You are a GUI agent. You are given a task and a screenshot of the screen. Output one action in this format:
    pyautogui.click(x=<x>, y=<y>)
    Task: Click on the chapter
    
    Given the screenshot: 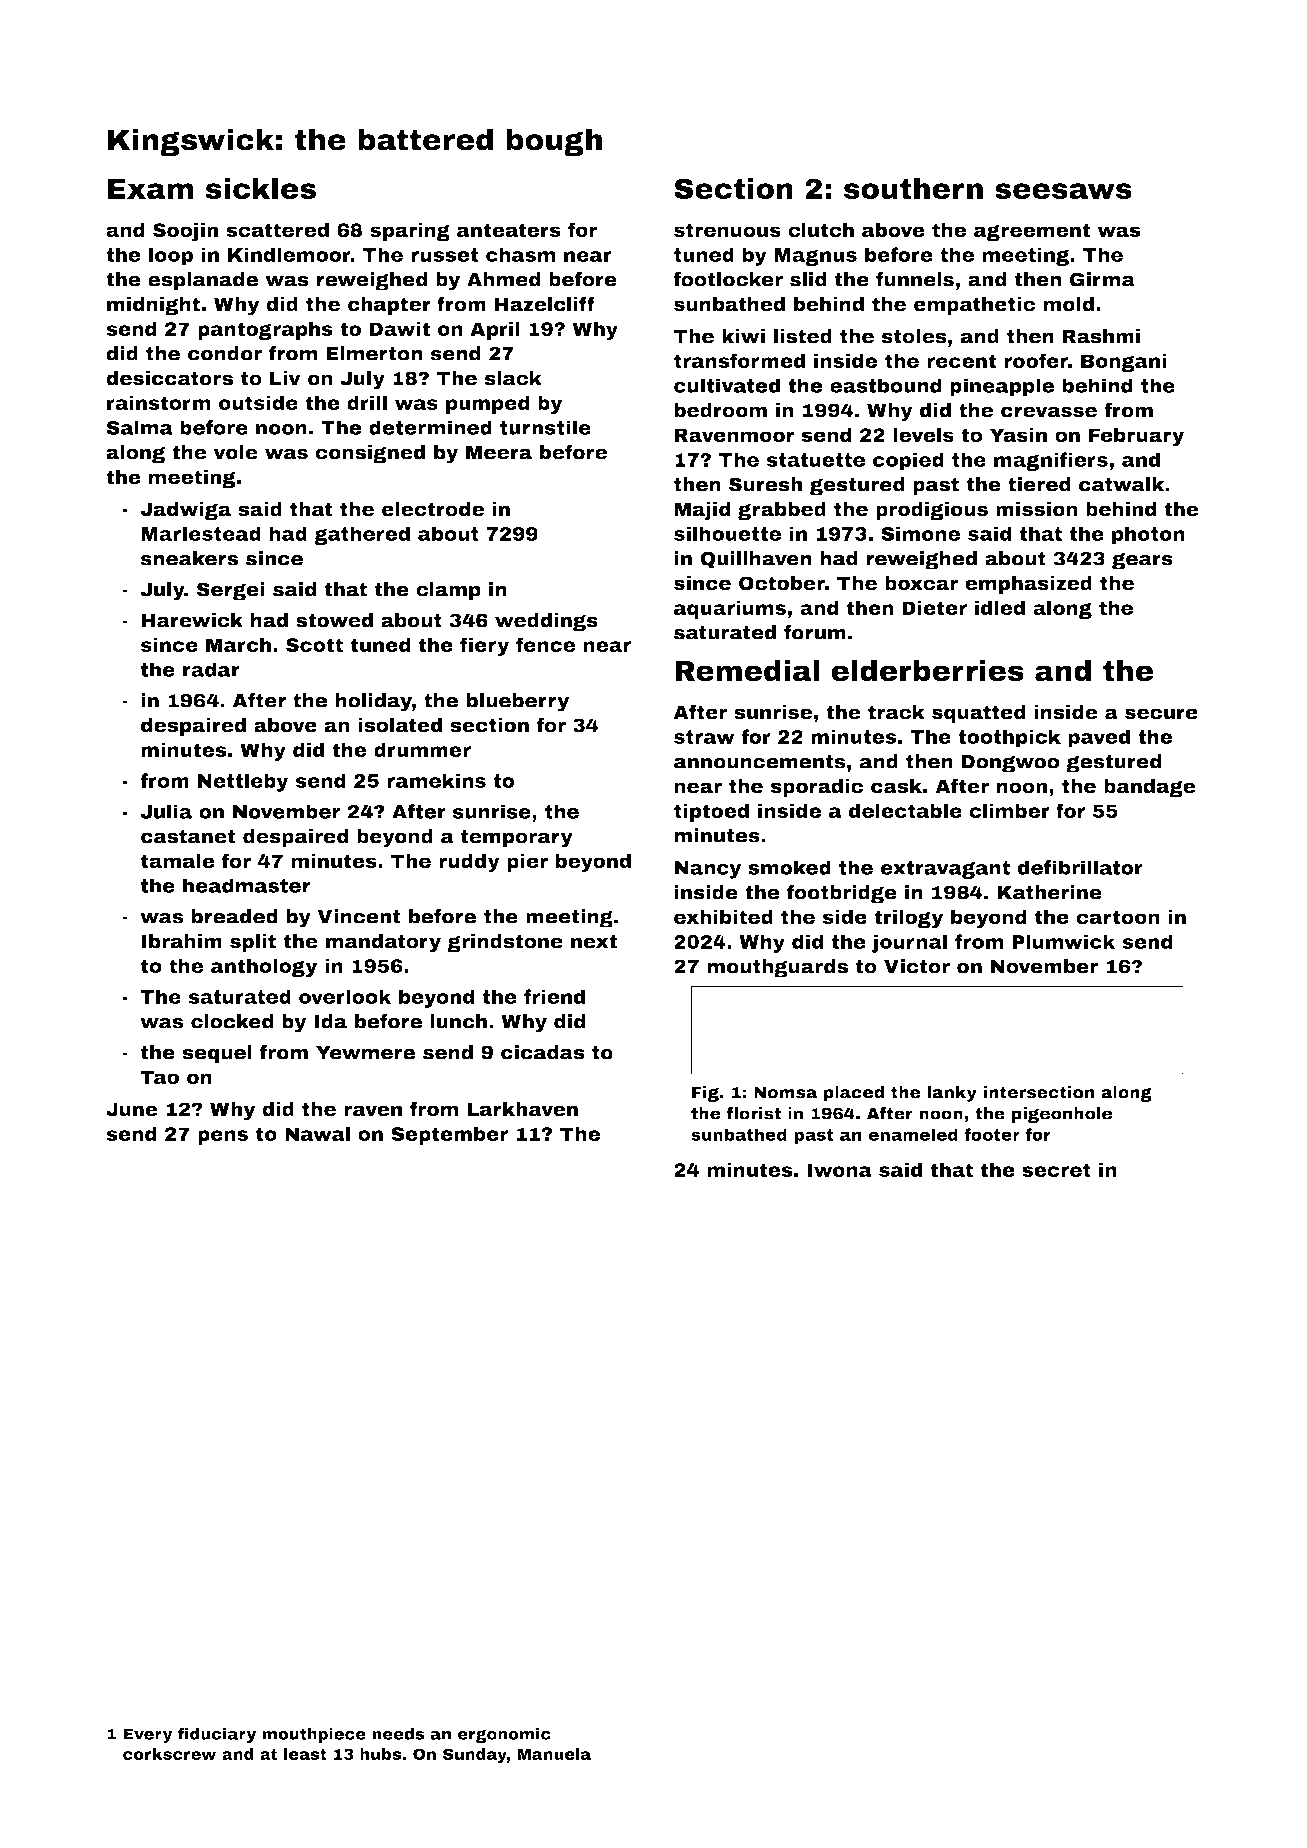 What is the action you would take?
    pyautogui.click(x=389, y=306)
